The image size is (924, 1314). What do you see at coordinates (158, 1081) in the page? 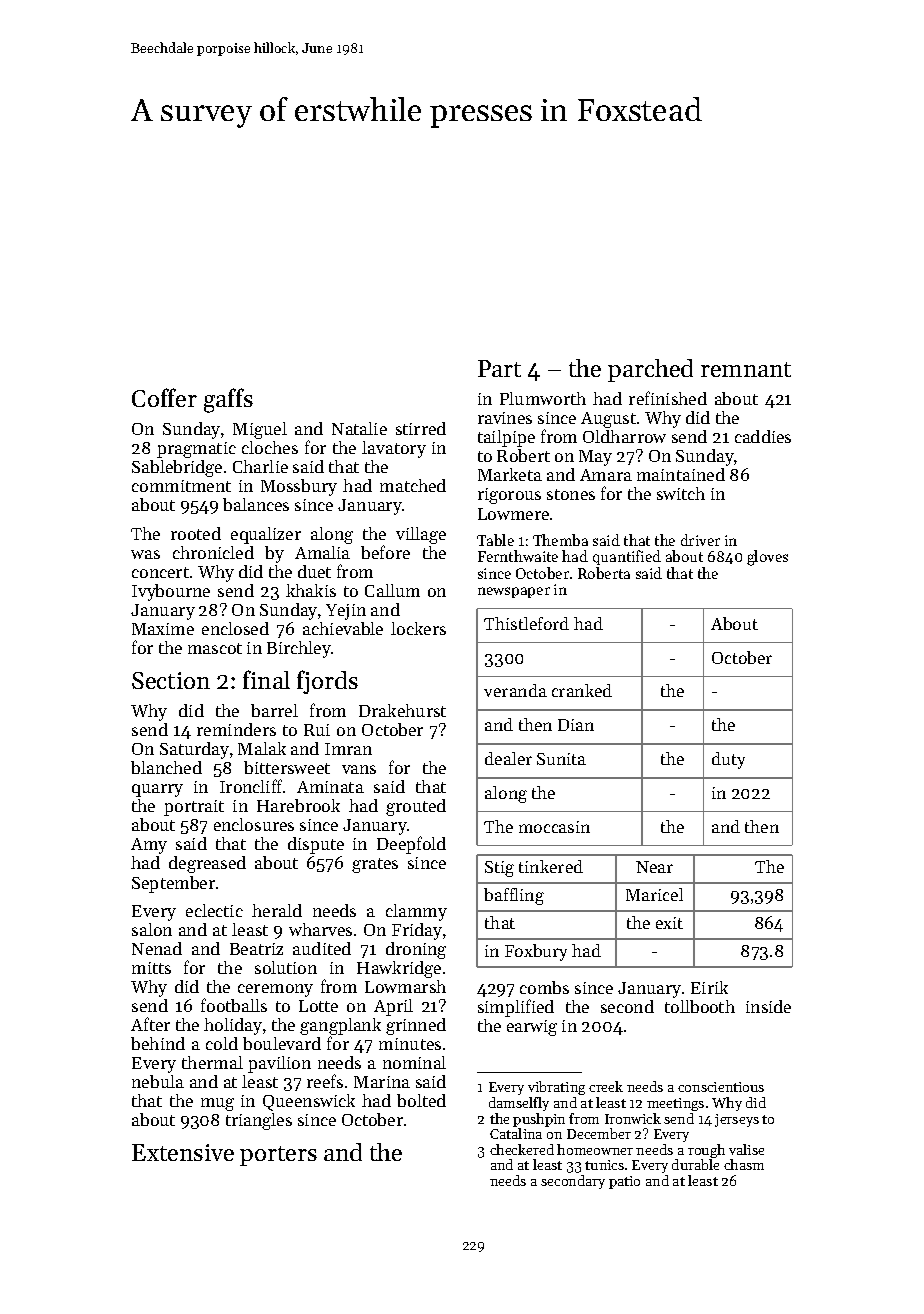
I see `nebula` at bounding box center [158, 1081].
